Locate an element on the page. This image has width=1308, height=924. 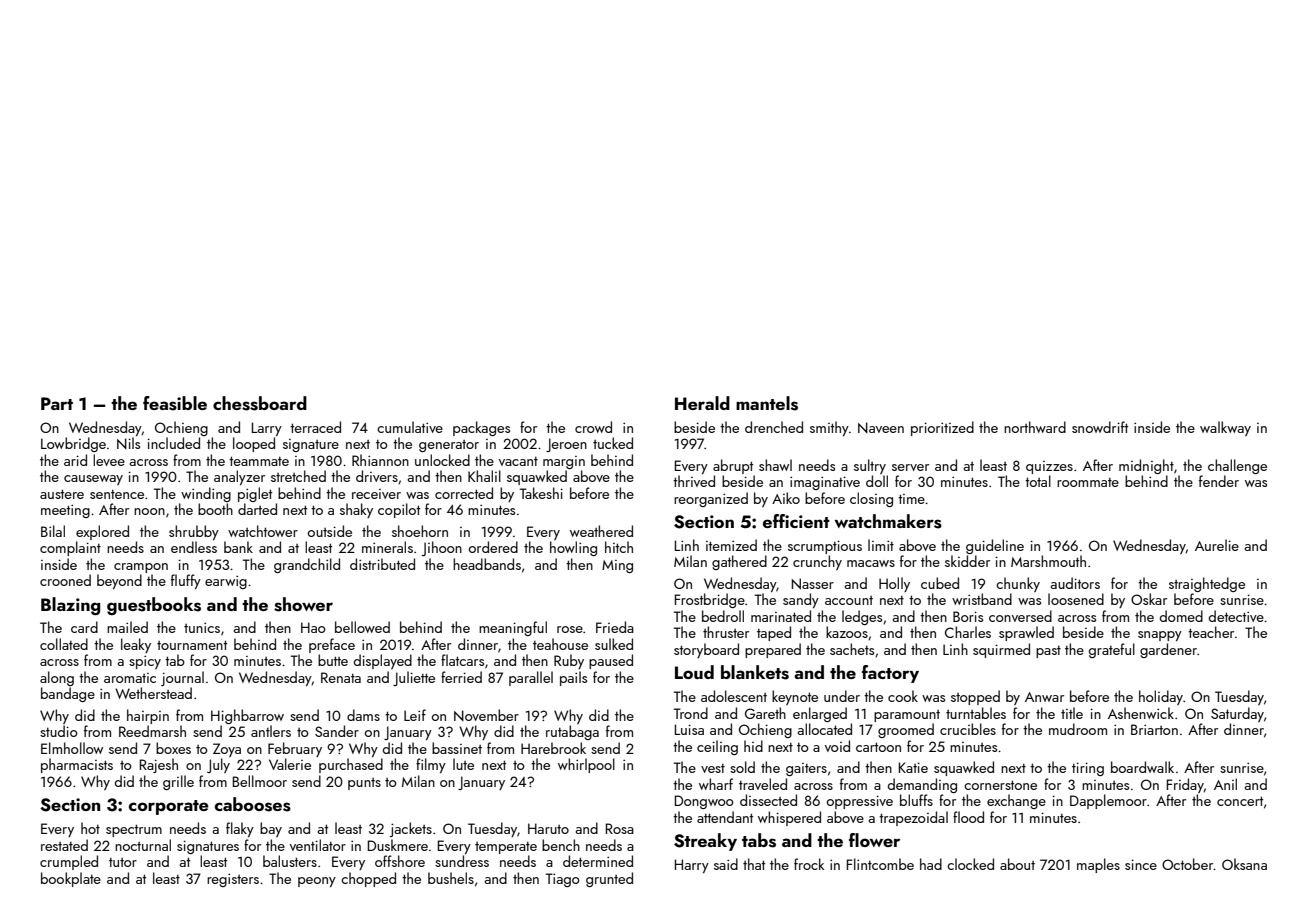
chunky is located at coordinates (1018, 584).
